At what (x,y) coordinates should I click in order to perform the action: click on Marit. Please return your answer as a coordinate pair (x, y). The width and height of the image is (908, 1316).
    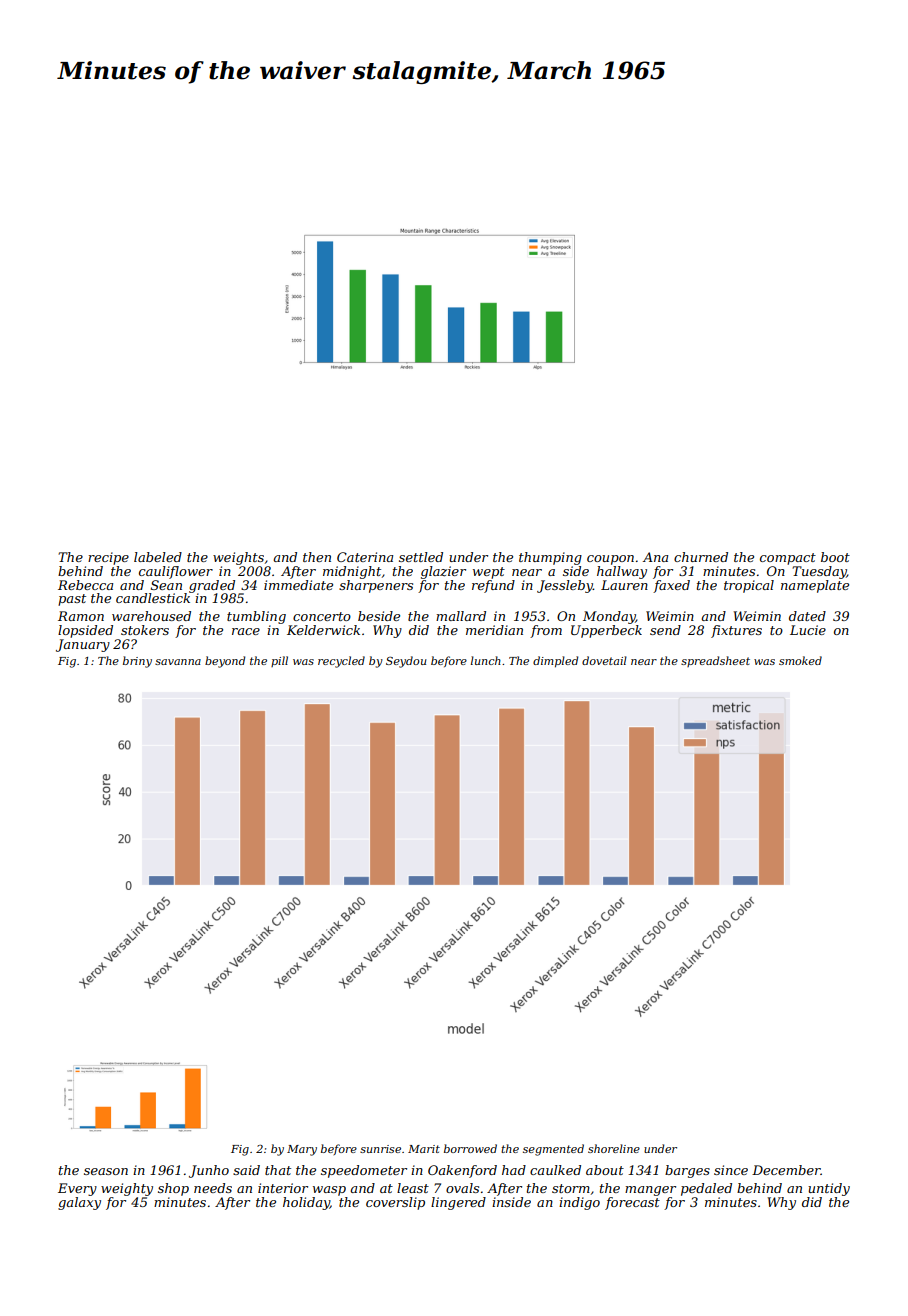
    Looking at the image, I should click on (424, 1149).
